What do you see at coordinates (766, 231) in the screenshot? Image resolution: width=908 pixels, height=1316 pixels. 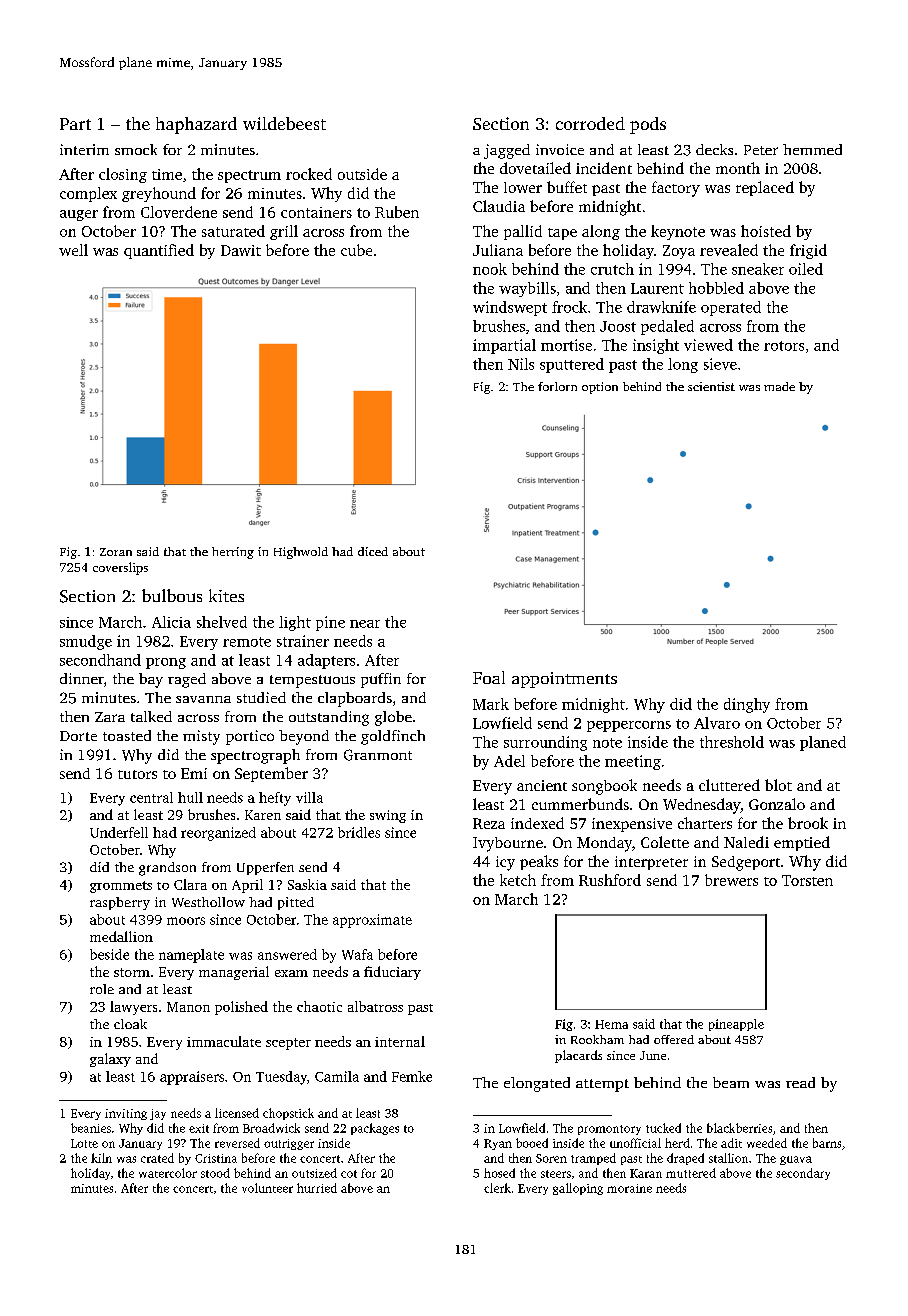 I see `hoisted` at bounding box center [766, 231].
